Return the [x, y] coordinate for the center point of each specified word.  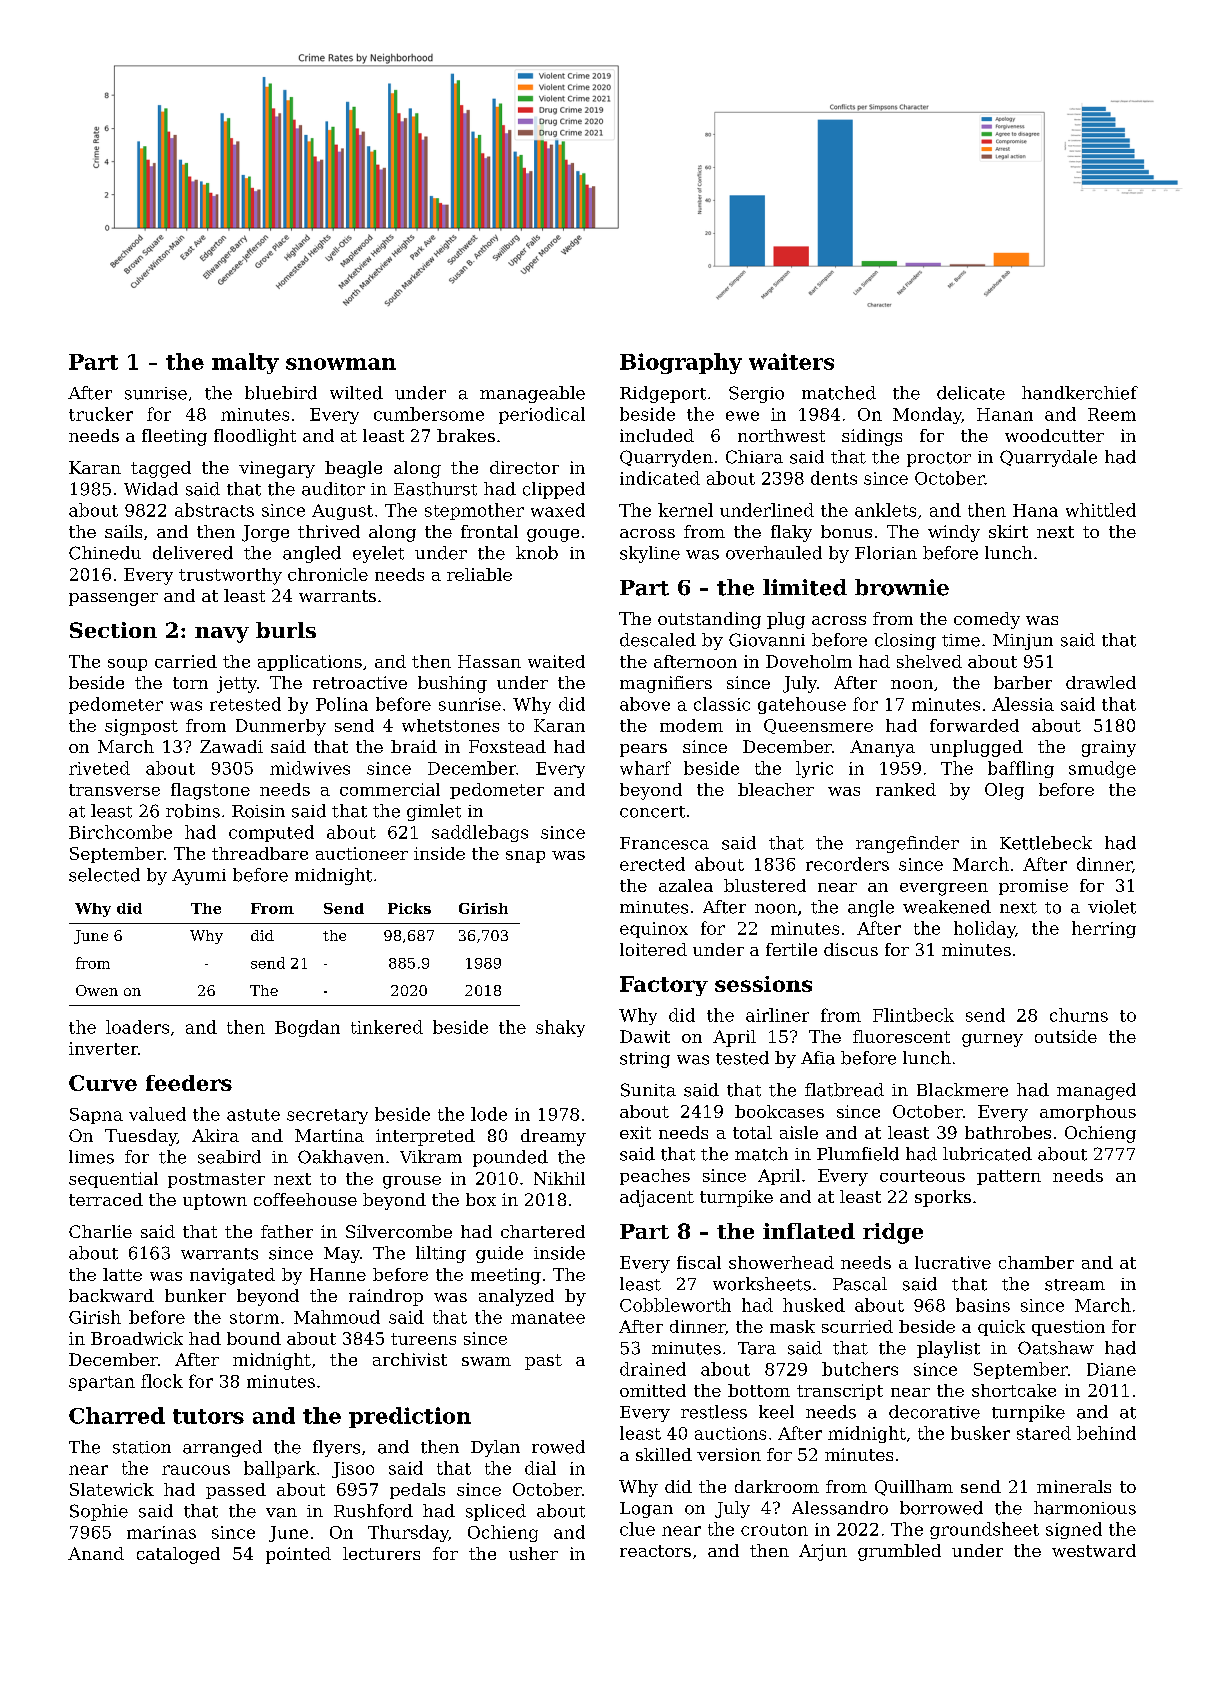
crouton [774, 1530]
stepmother [474, 511]
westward [1094, 1550]
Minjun [1023, 642]
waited [556, 661]
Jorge [265, 533]
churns [1079, 1015]
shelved [929, 661]
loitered [653, 949]
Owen [97, 990]
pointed [298, 1555]
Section [113, 630]
